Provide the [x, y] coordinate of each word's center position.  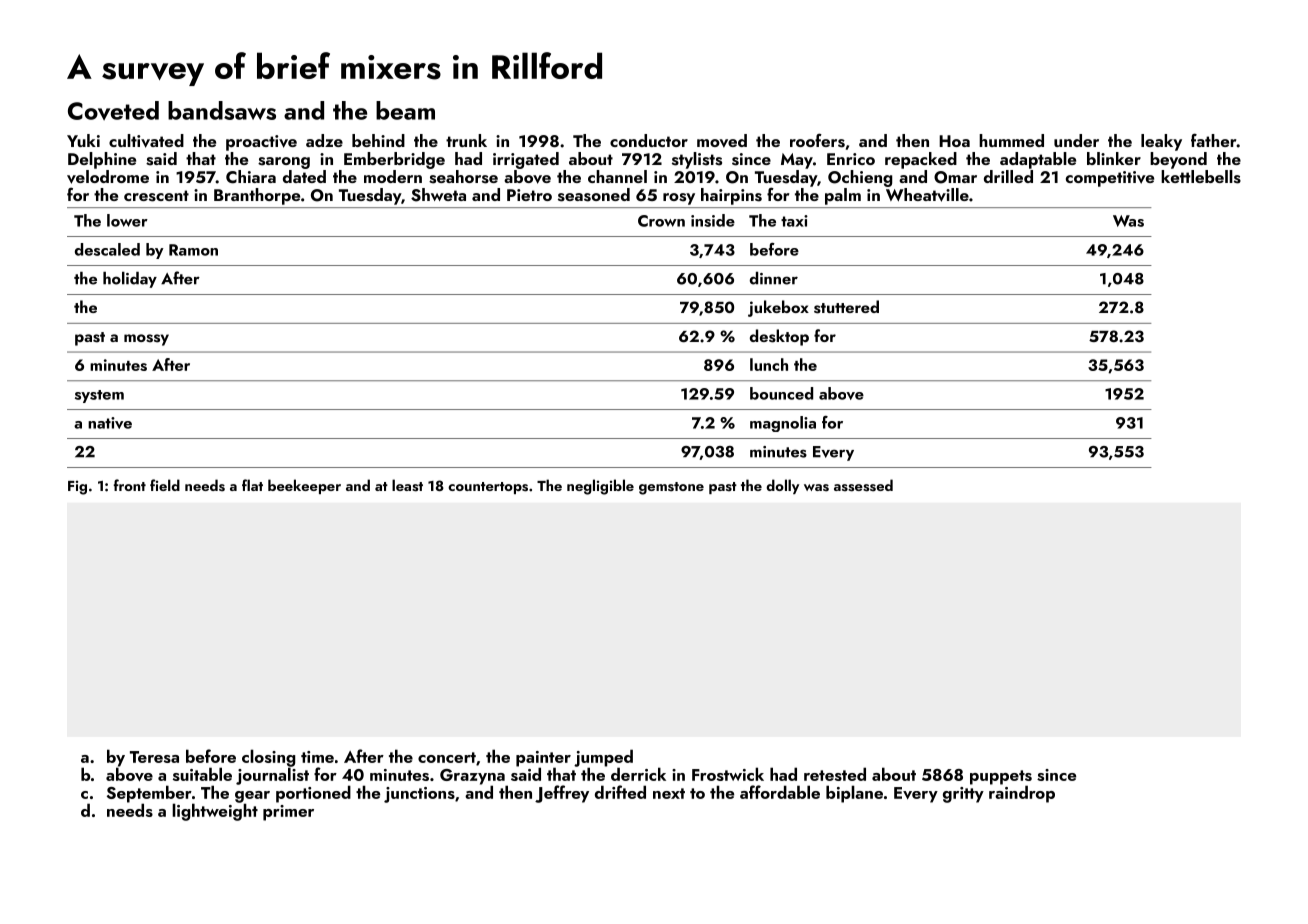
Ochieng [860, 178]
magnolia [783, 424]
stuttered [846, 307]
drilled [1008, 176]
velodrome [108, 177]
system [99, 396]
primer [288, 813]
